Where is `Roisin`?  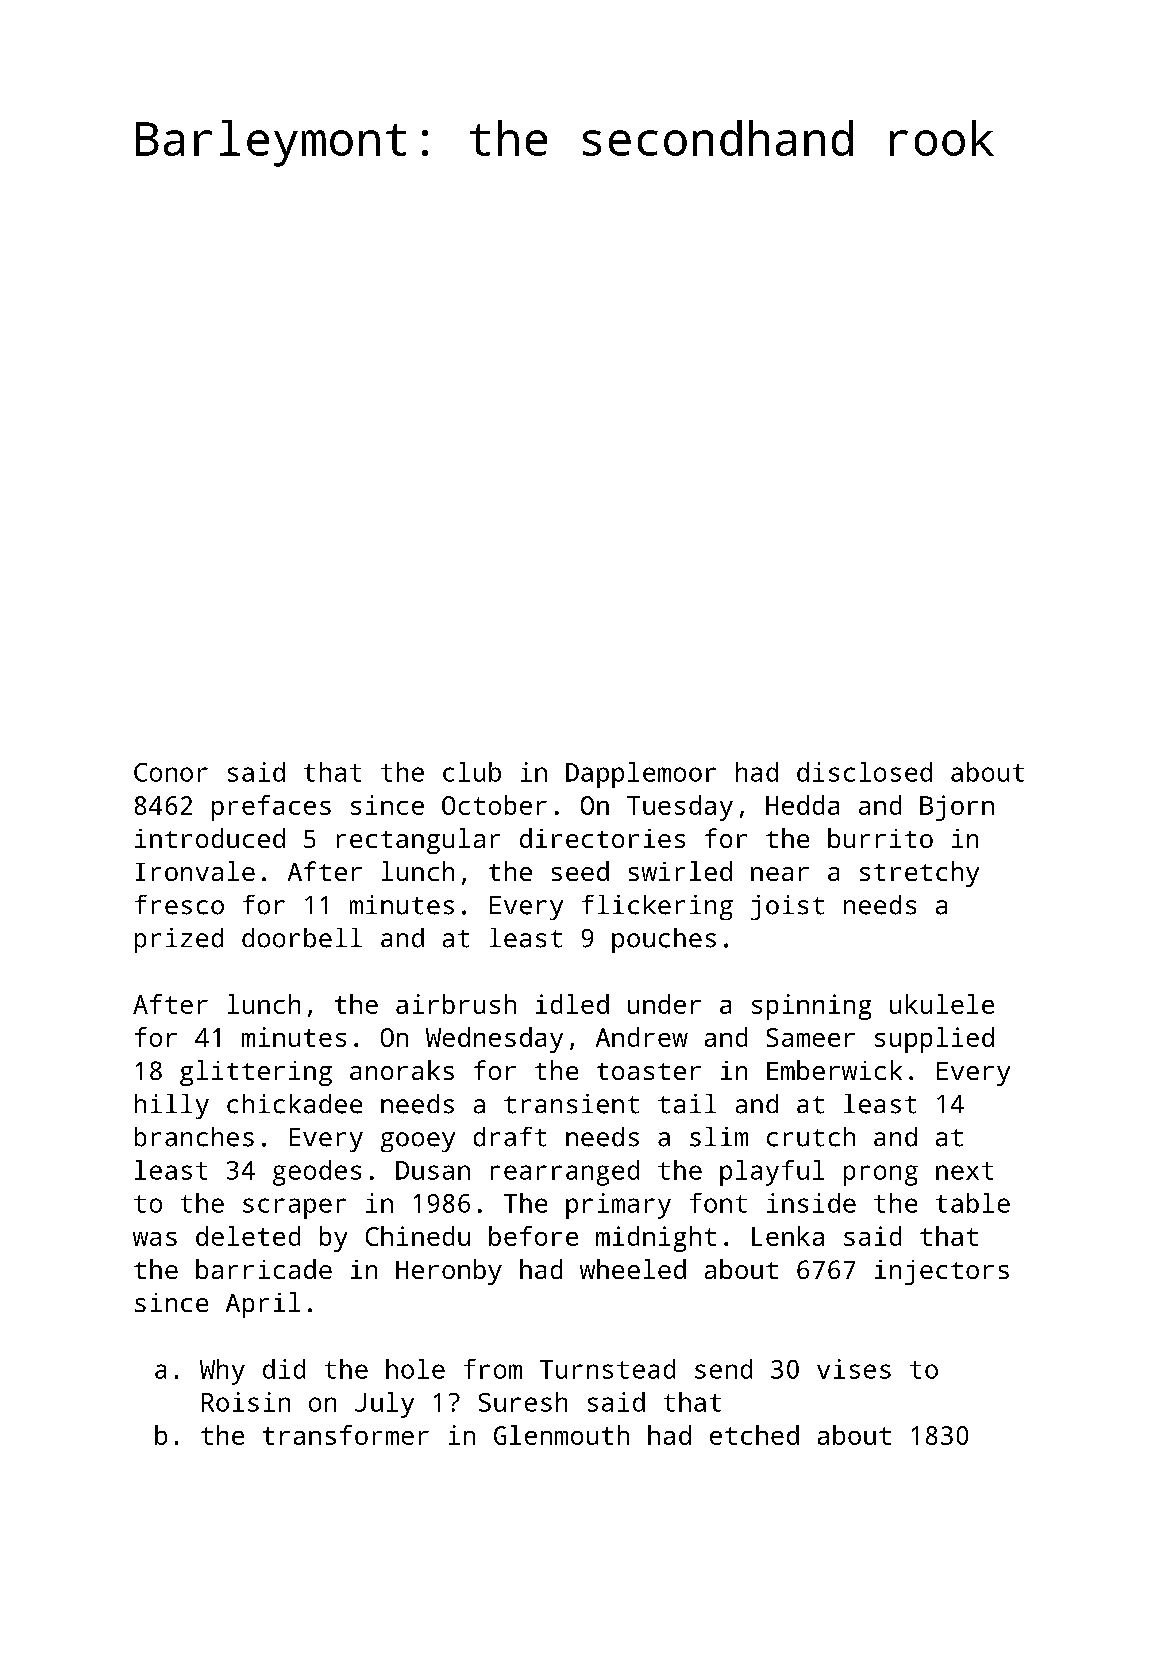
Roisin is located at coordinates (246, 1402).
